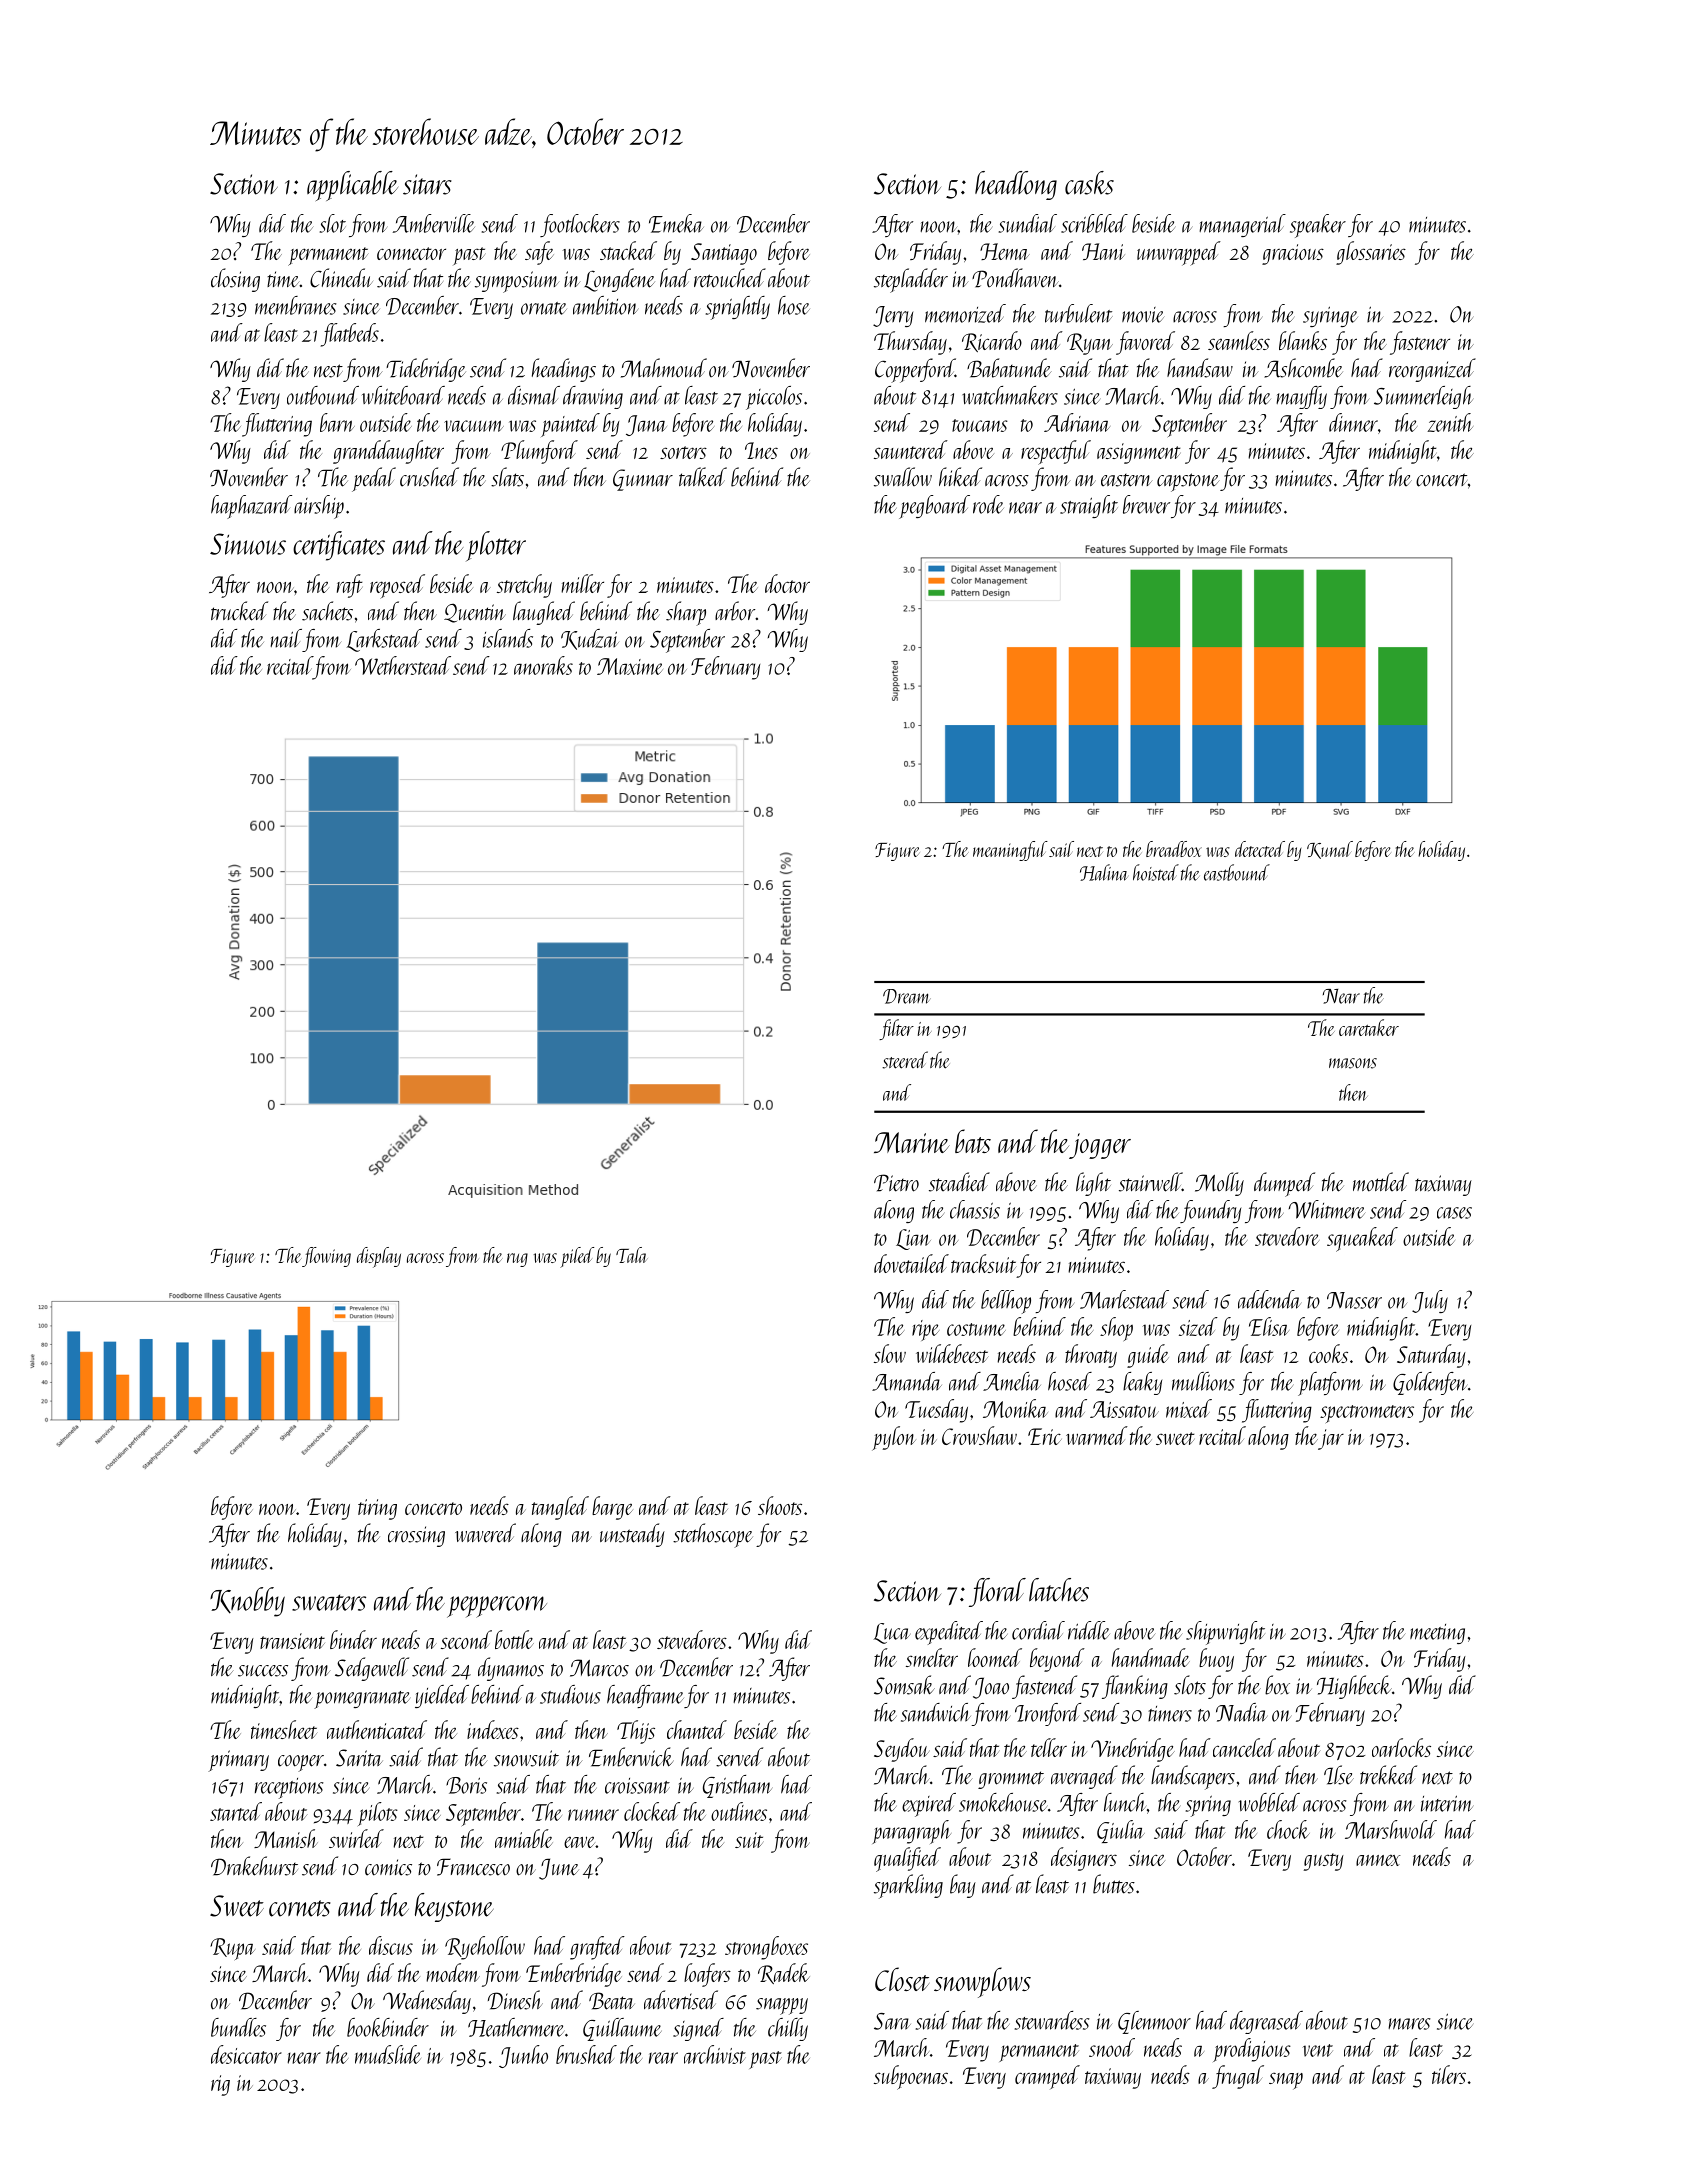 The image size is (1683, 2178). What do you see at coordinates (1284, 1184) in the screenshot?
I see `dumped` at bounding box center [1284, 1184].
